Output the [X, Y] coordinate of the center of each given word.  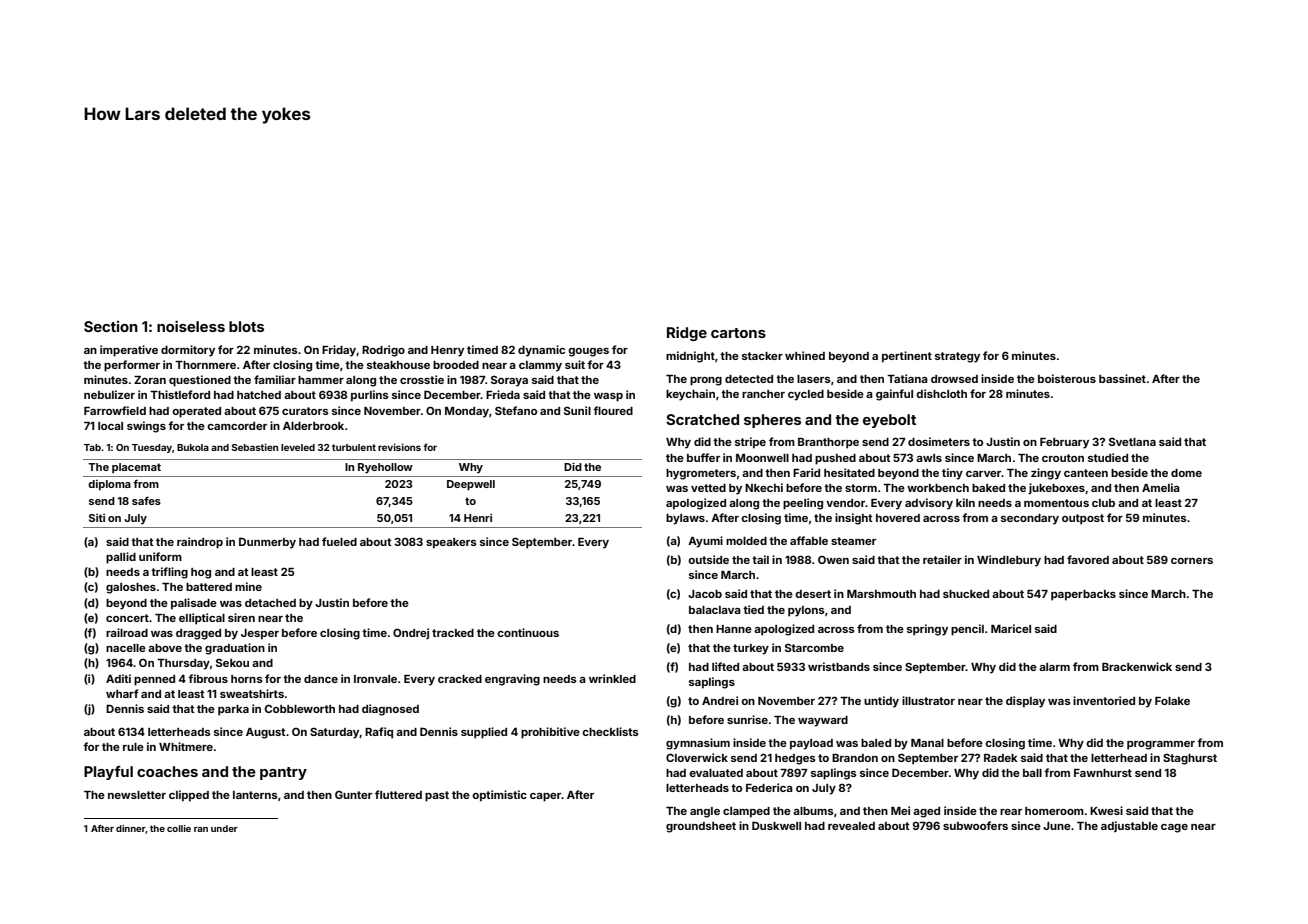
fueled [339, 541]
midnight [690, 357]
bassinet [1122, 378]
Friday [339, 351]
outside [708, 559]
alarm [1054, 667]
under [224, 828]
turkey [751, 649]
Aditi [118, 678]
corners [1192, 561]
